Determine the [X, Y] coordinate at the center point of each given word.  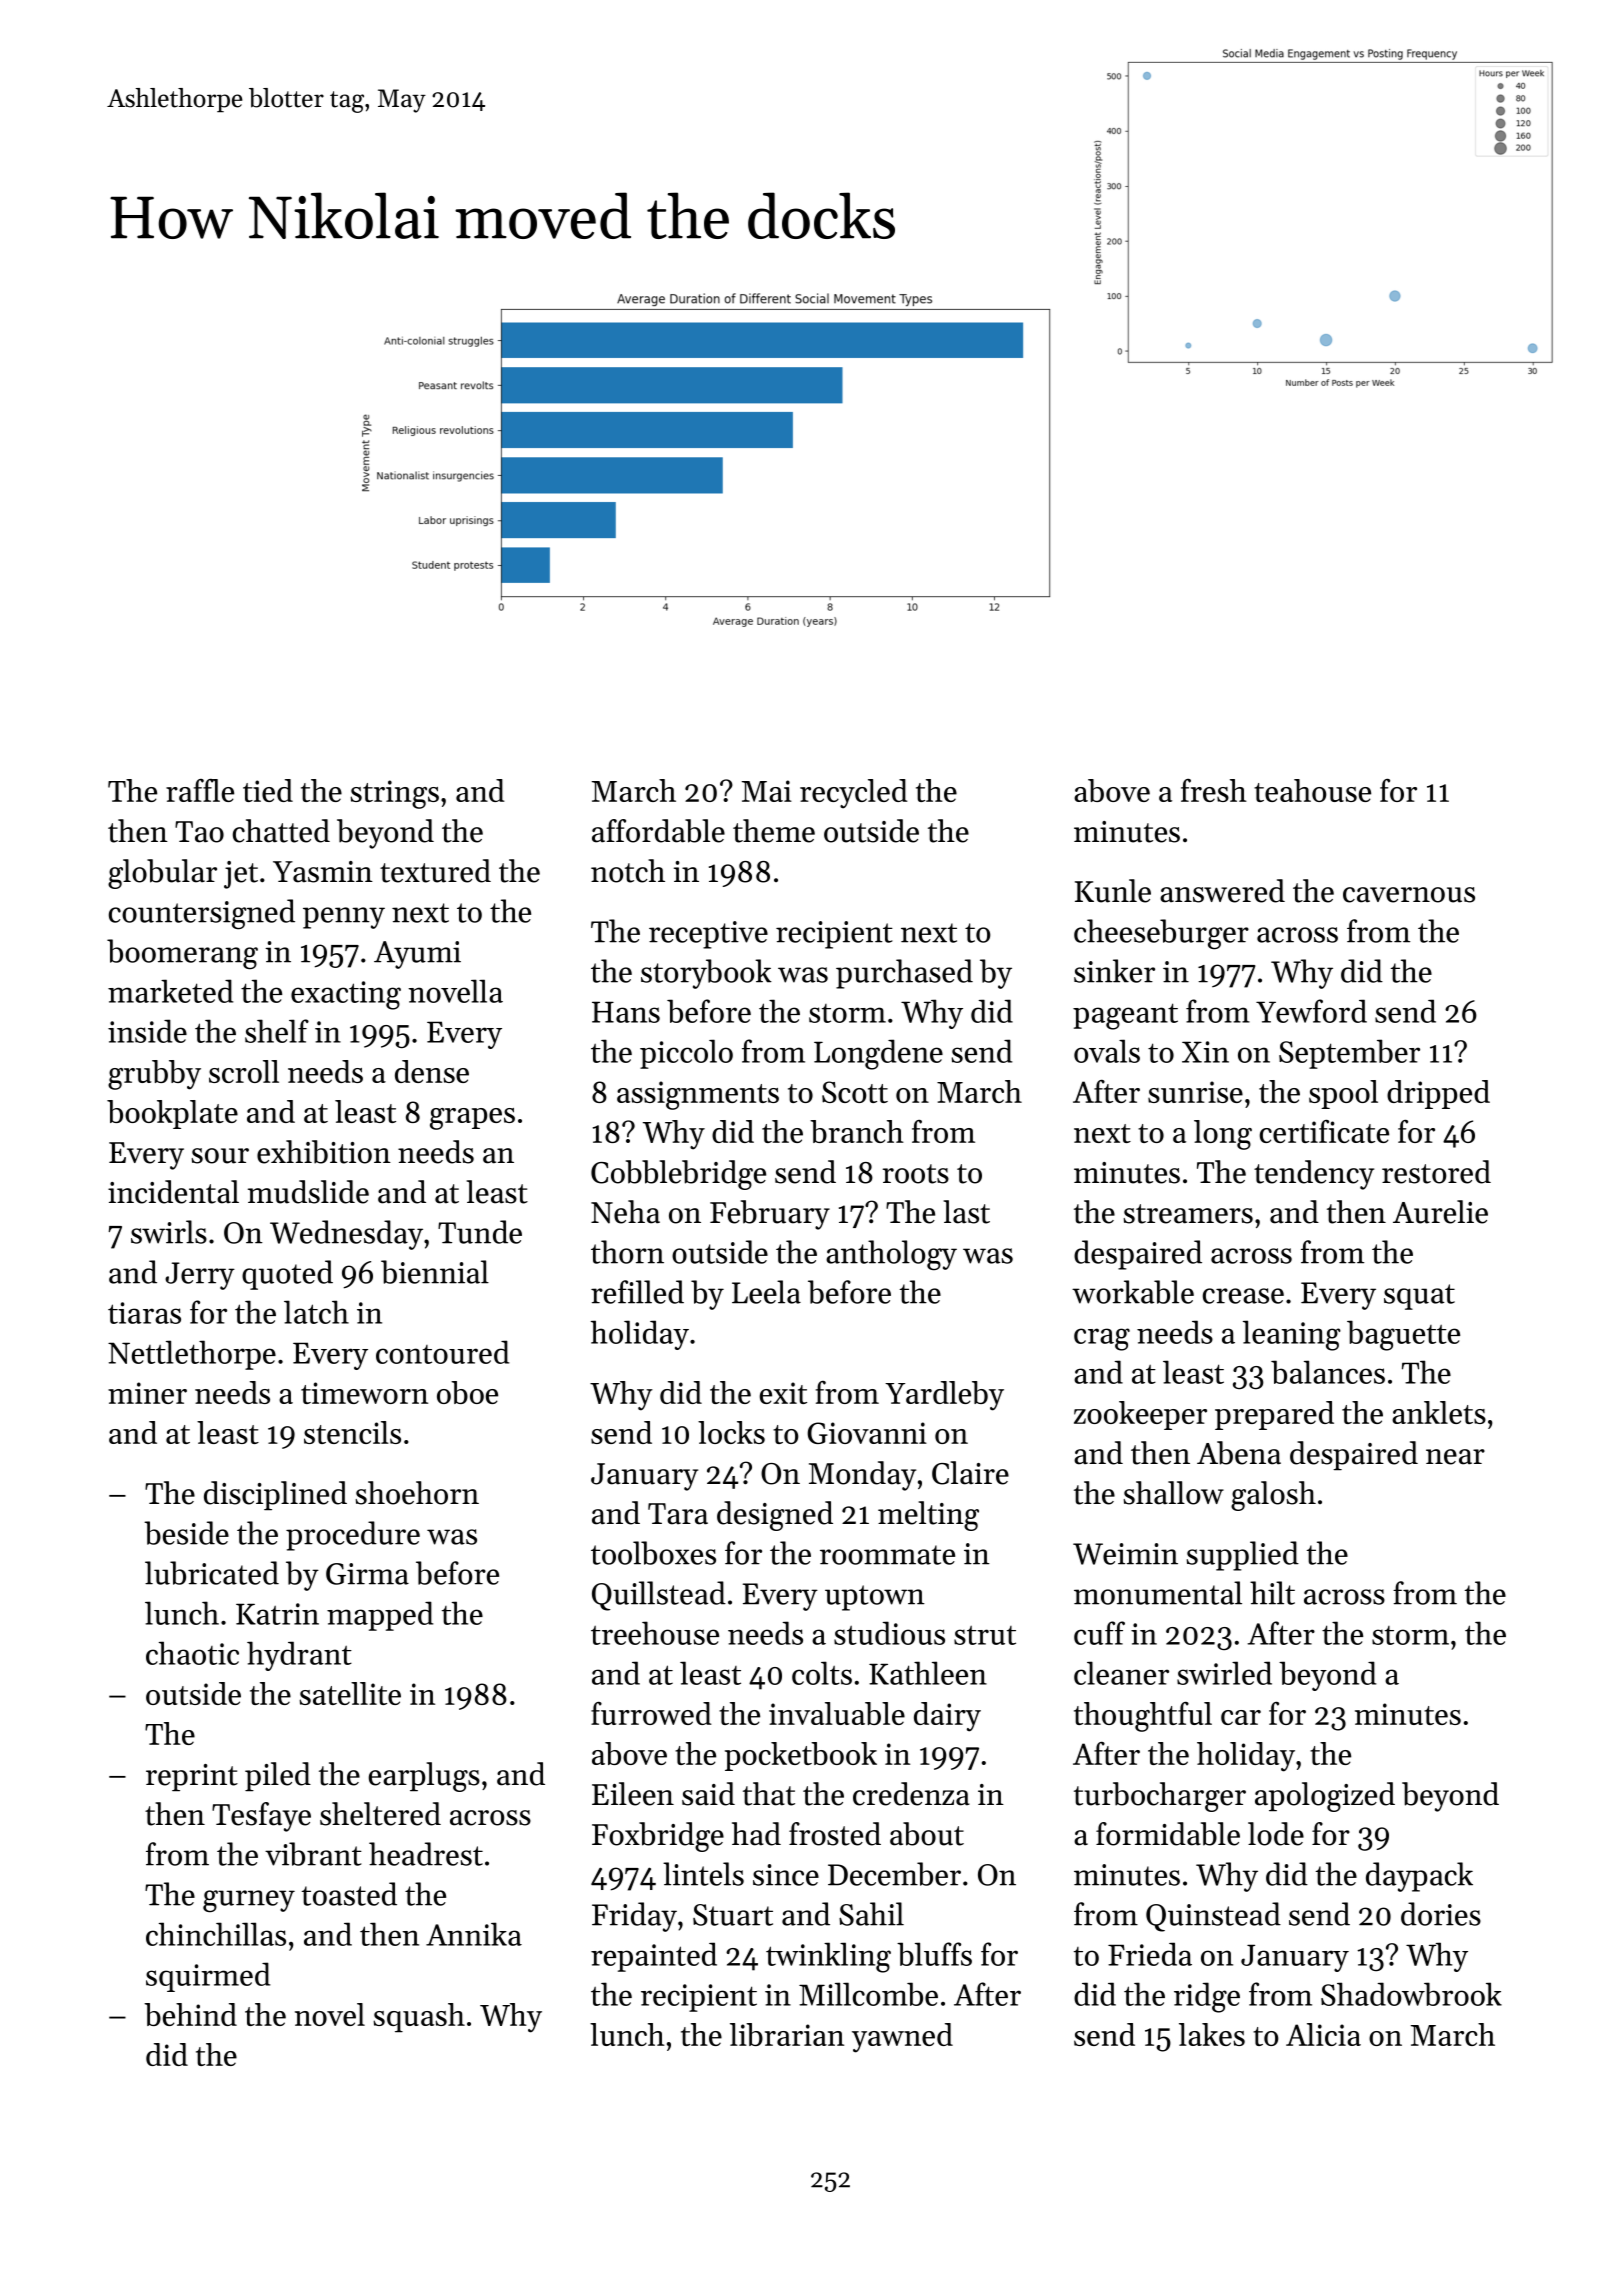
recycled [854, 794]
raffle [200, 790]
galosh [1273, 1496]
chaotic [192, 1653]
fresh [1214, 790]
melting [928, 1516]
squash [419, 2017]
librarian [787, 2034]
